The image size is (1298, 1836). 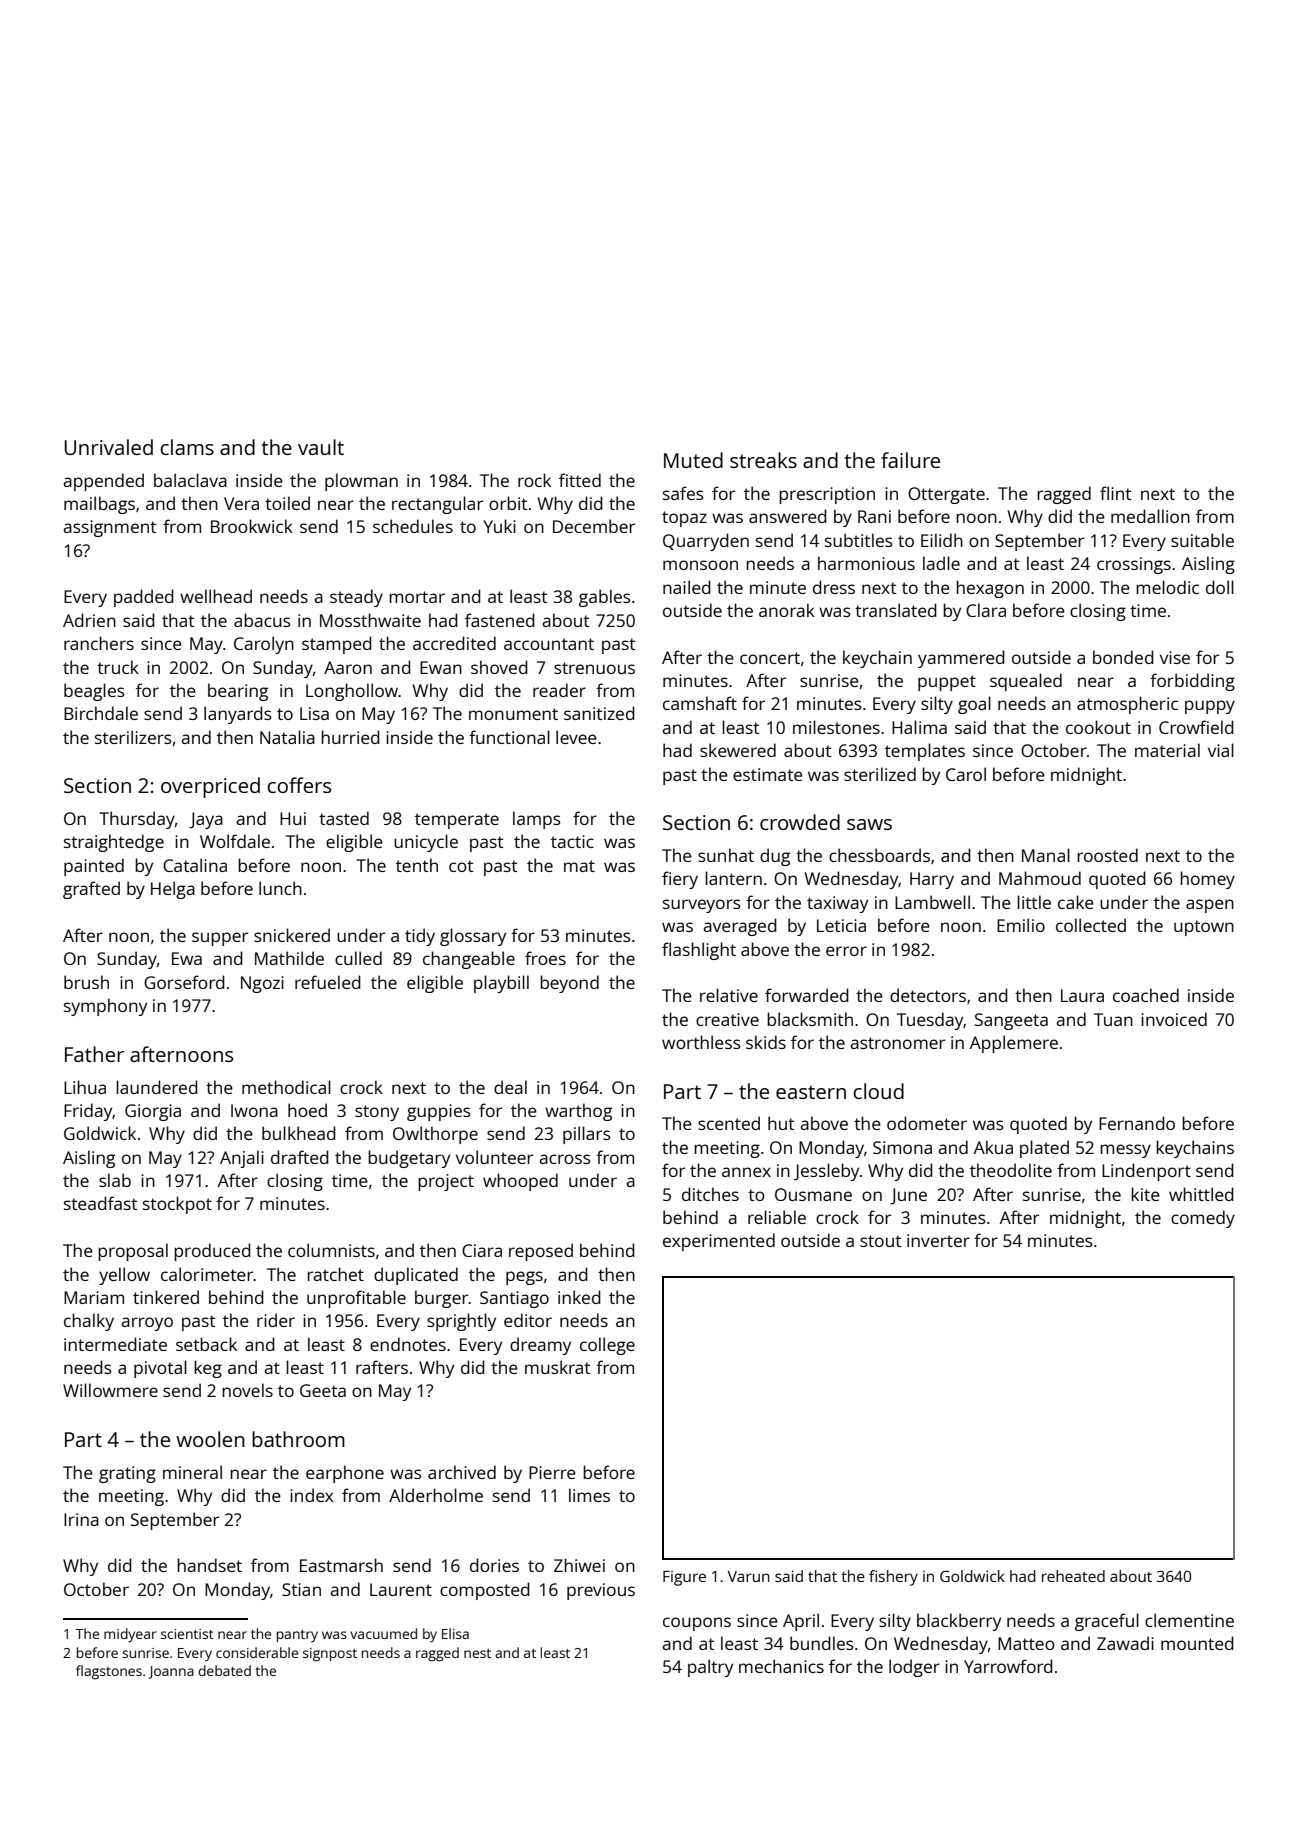 What do you see at coordinates (910, 460) in the screenshot?
I see `failure` at bounding box center [910, 460].
